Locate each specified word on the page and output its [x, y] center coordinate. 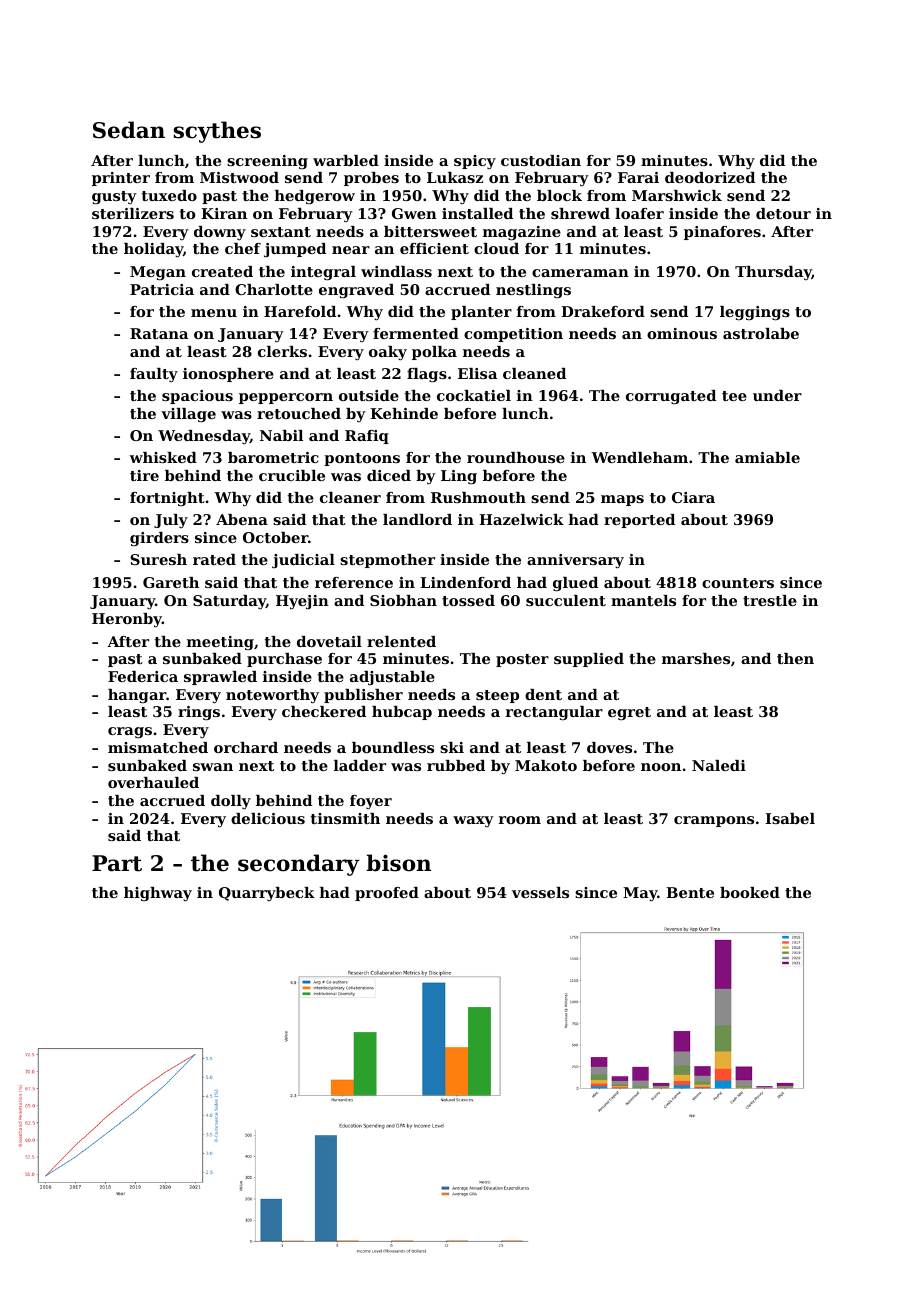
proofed [387, 894]
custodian [541, 160]
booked [750, 892]
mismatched [158, 747]
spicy [475, 162]
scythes [217, 132]
